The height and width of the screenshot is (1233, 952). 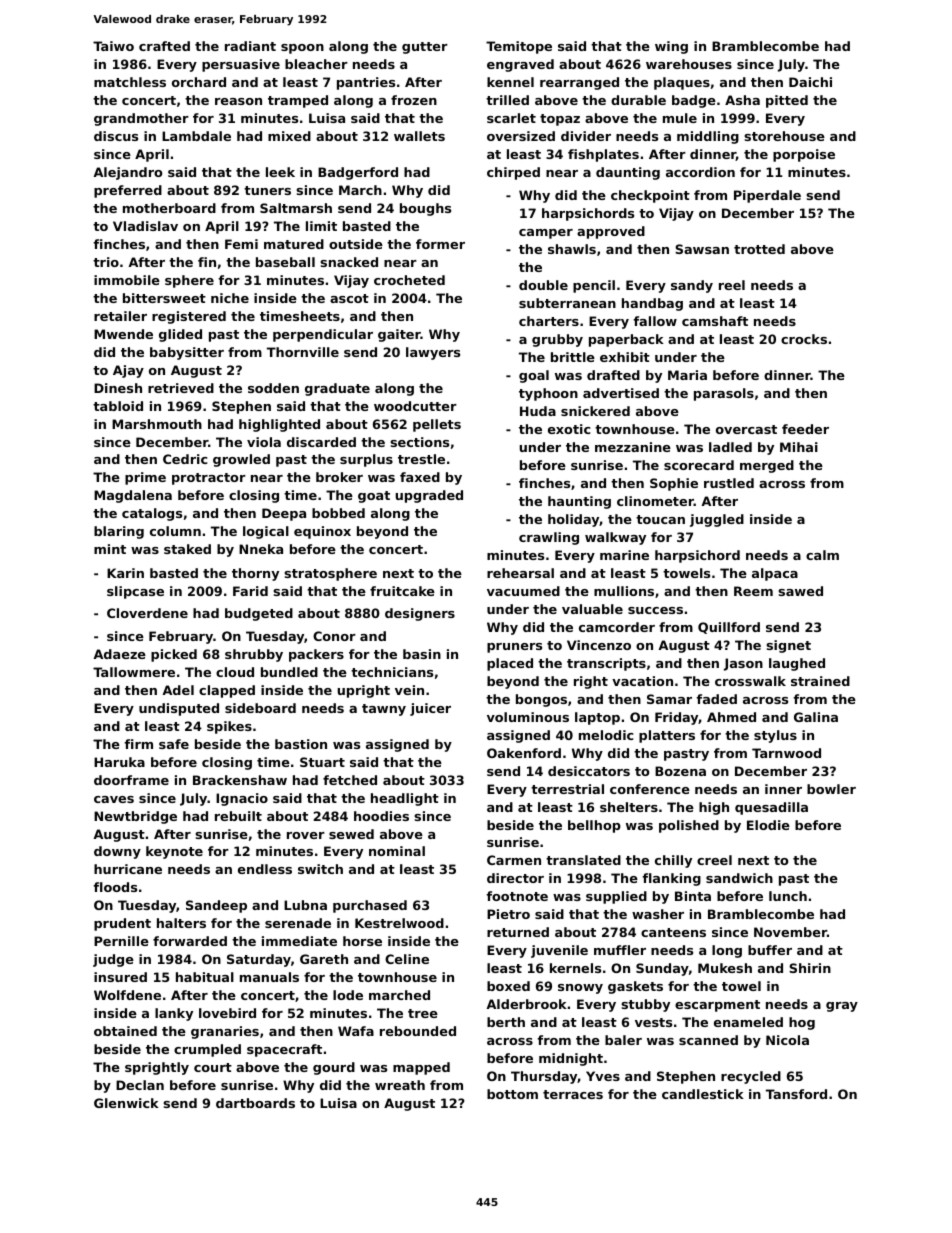 What do you see at coordinates (433, 353) in the screenshot?
I see `lawyers` at bounding box center [433, 353].
